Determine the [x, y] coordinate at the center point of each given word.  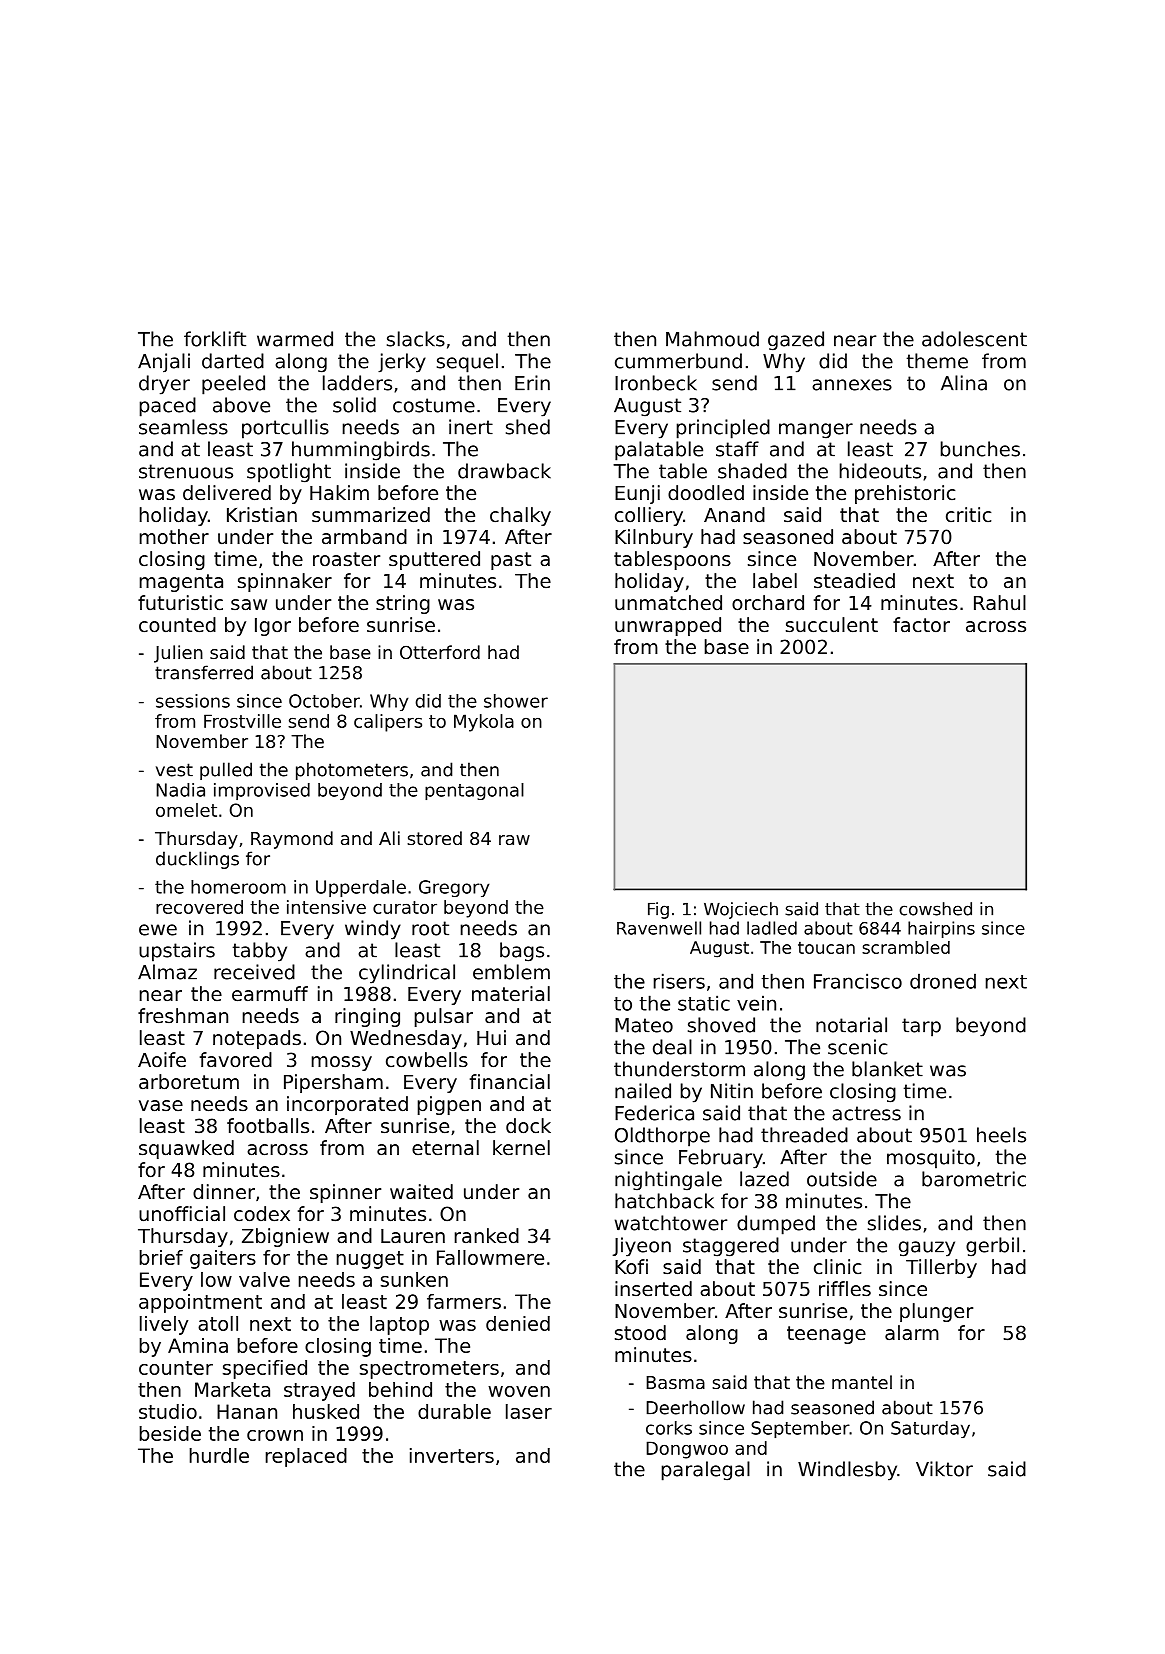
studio [168, 1411]
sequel [467, 363]
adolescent [974, 339]
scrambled [906, 947]
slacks [416, 339]
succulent [832, 625]
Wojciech [741, 910]
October [324, 701]
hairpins [941, 929]
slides [894, 1223]
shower [516, 701]
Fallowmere [490, 1257]
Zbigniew [285, 1237]
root [430, 928]
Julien [178, 654]
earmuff [270, 994]
